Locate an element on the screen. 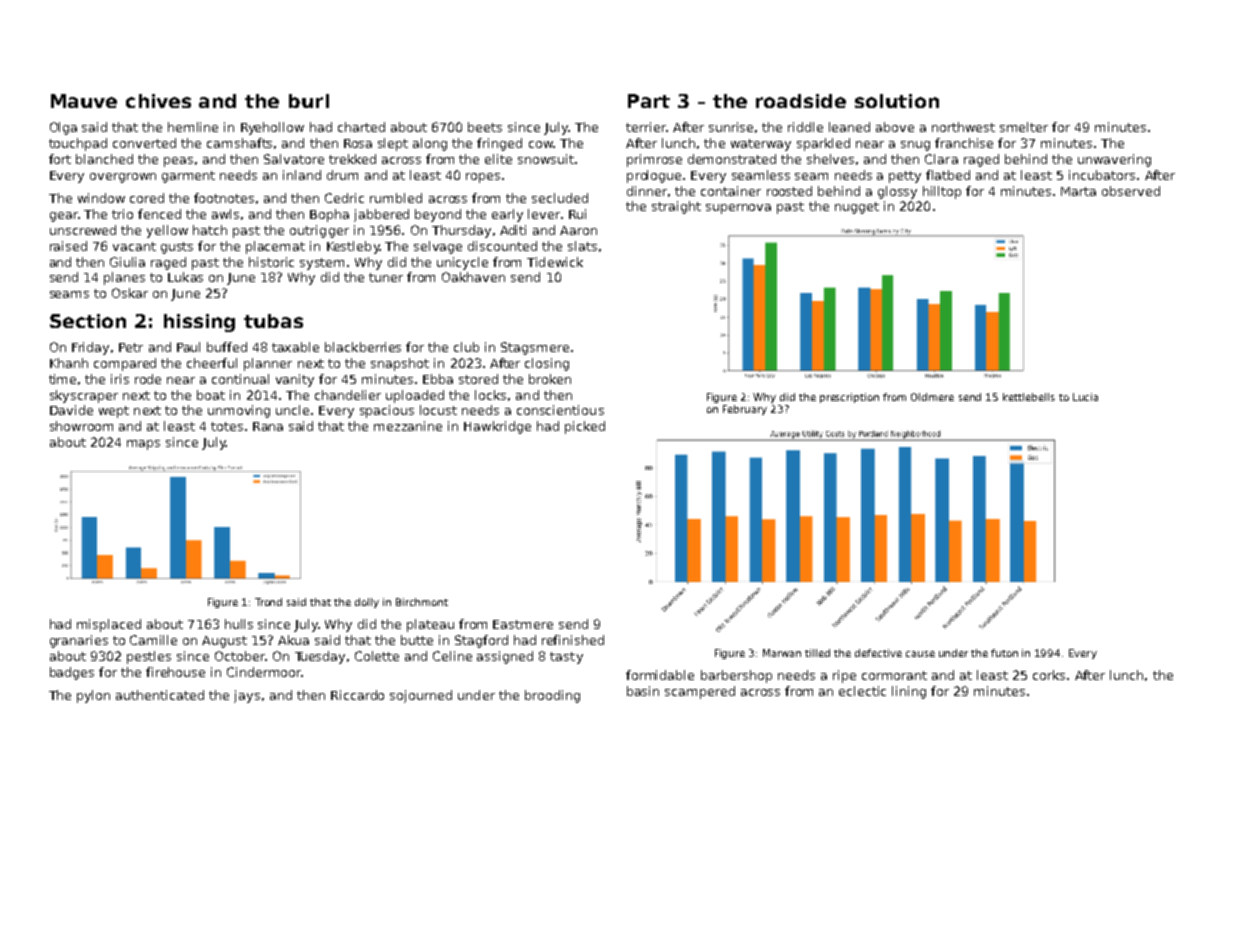 Image resolution: width=1233 pixels, height=952 pixels. burl is located at coordinates (309, 101).
